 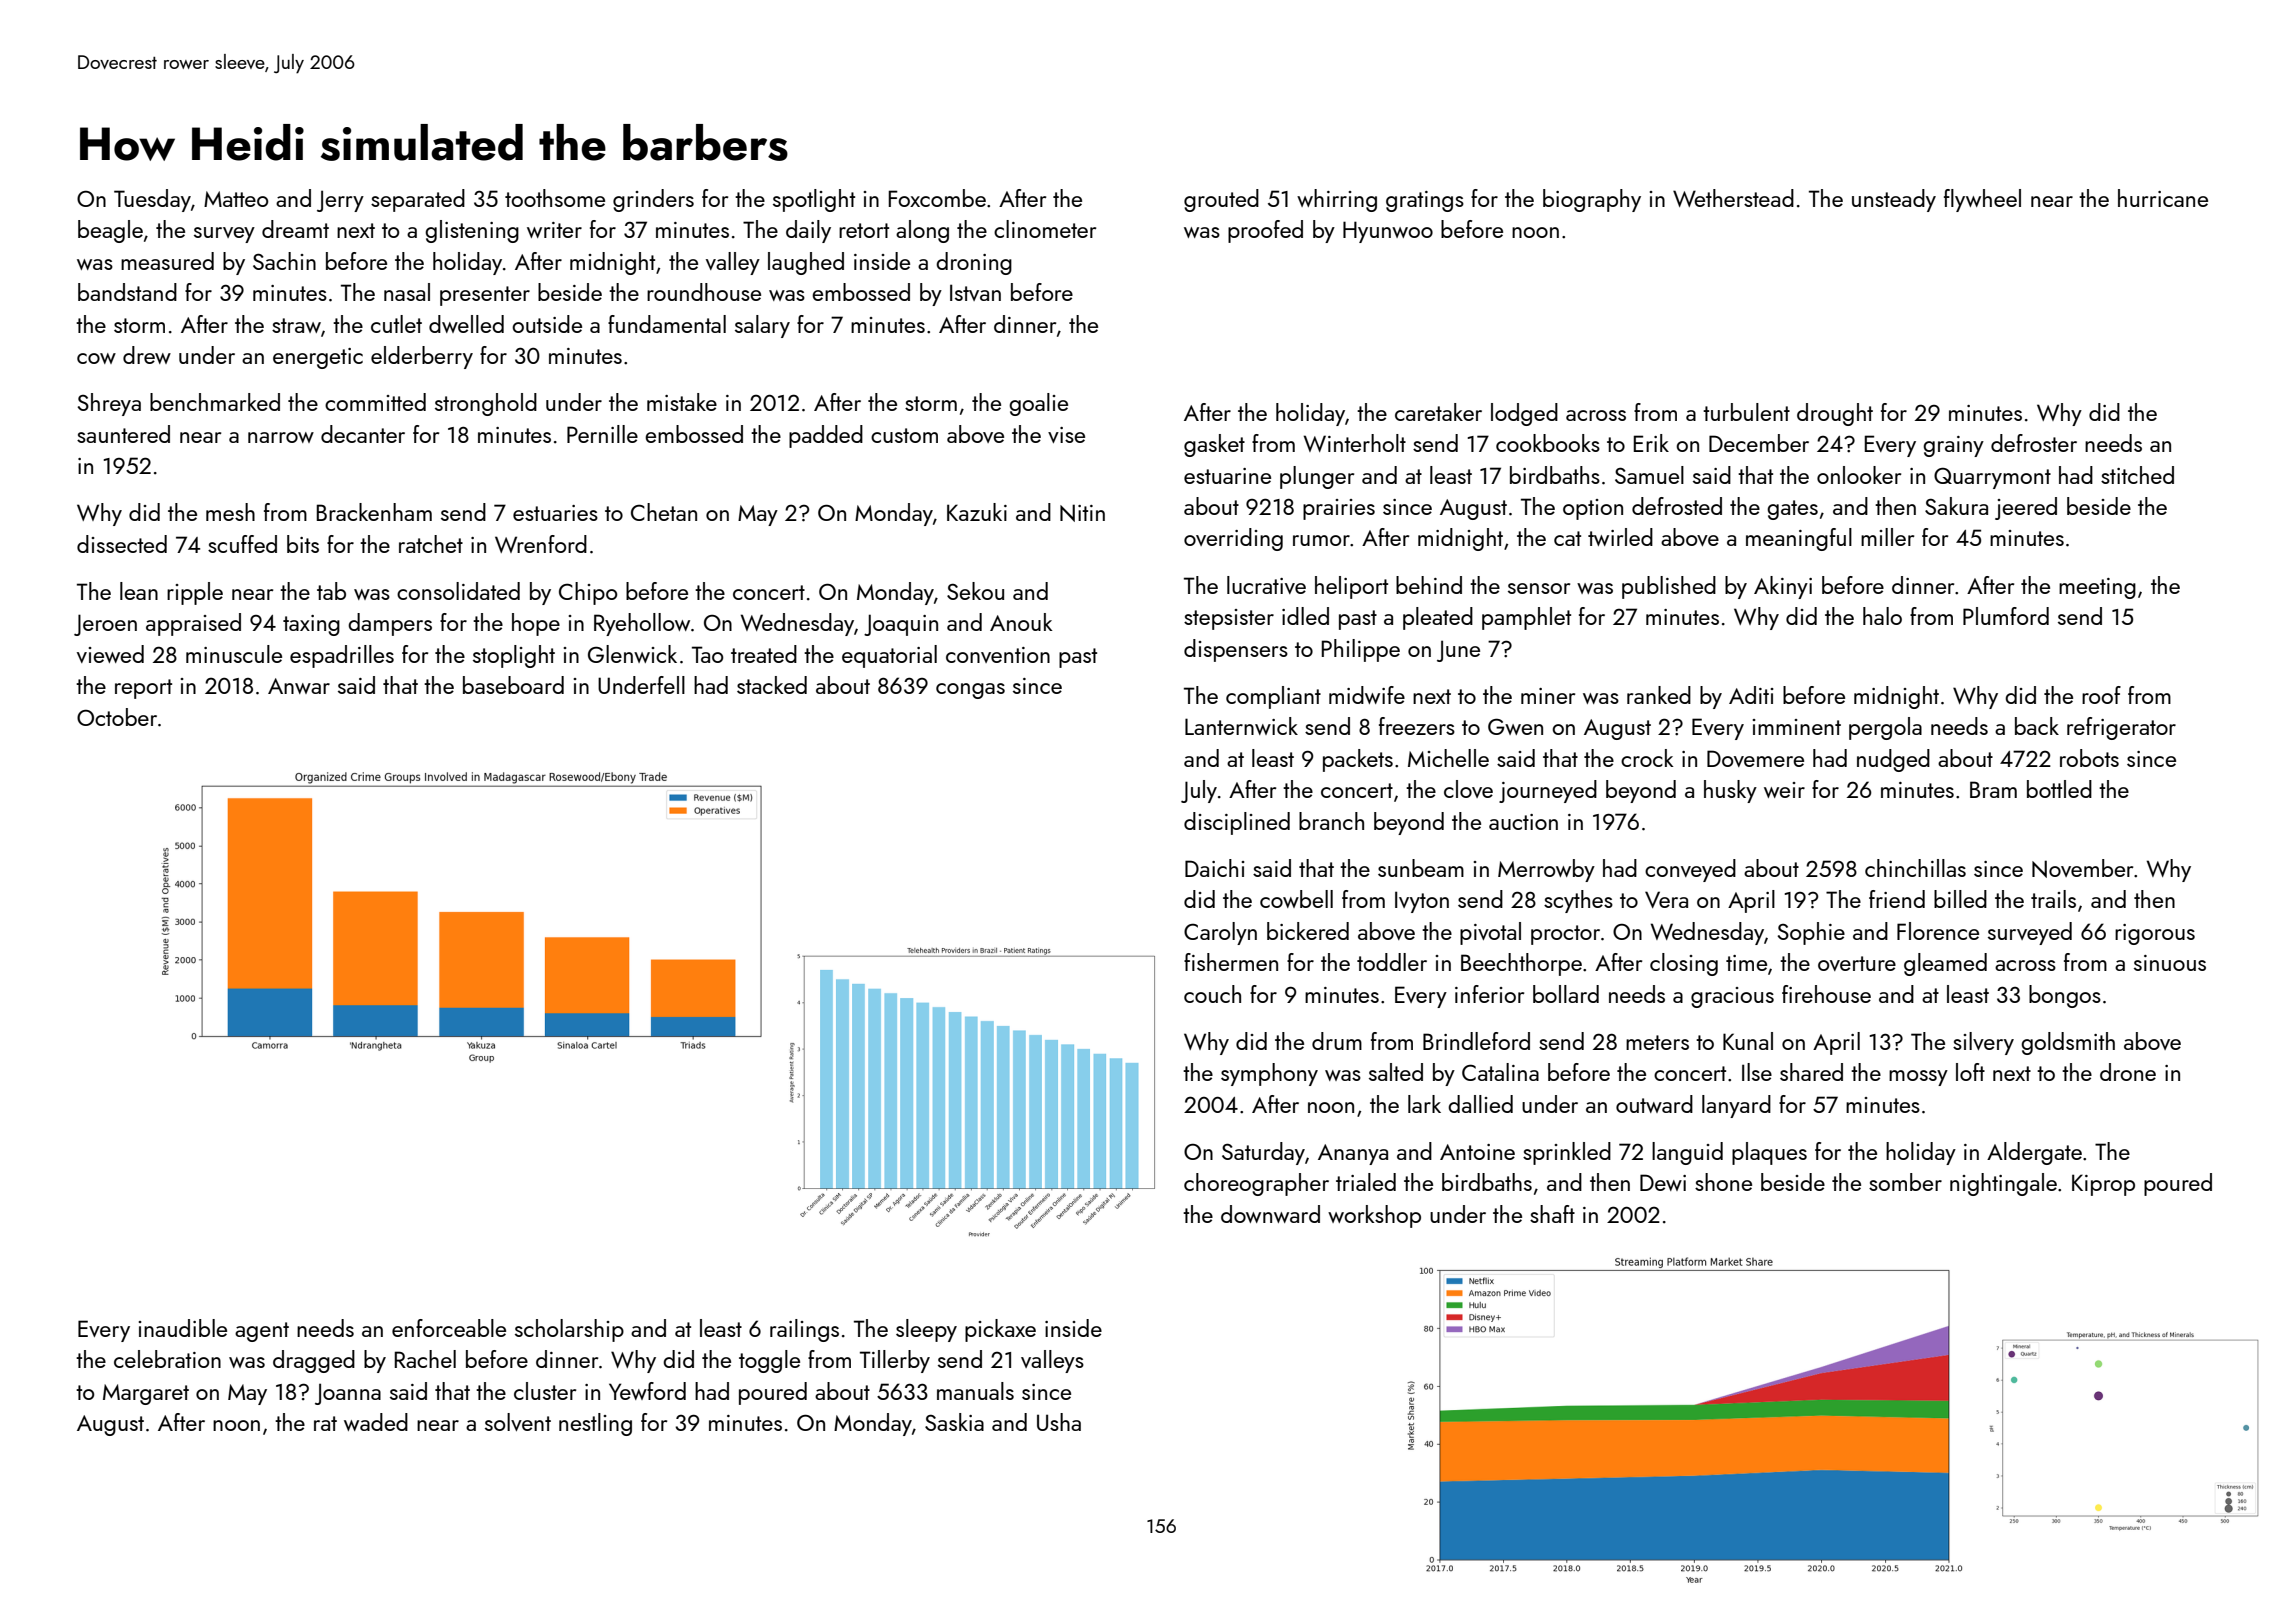 I want to click on benchmarked, so click(x=215, y=402).
